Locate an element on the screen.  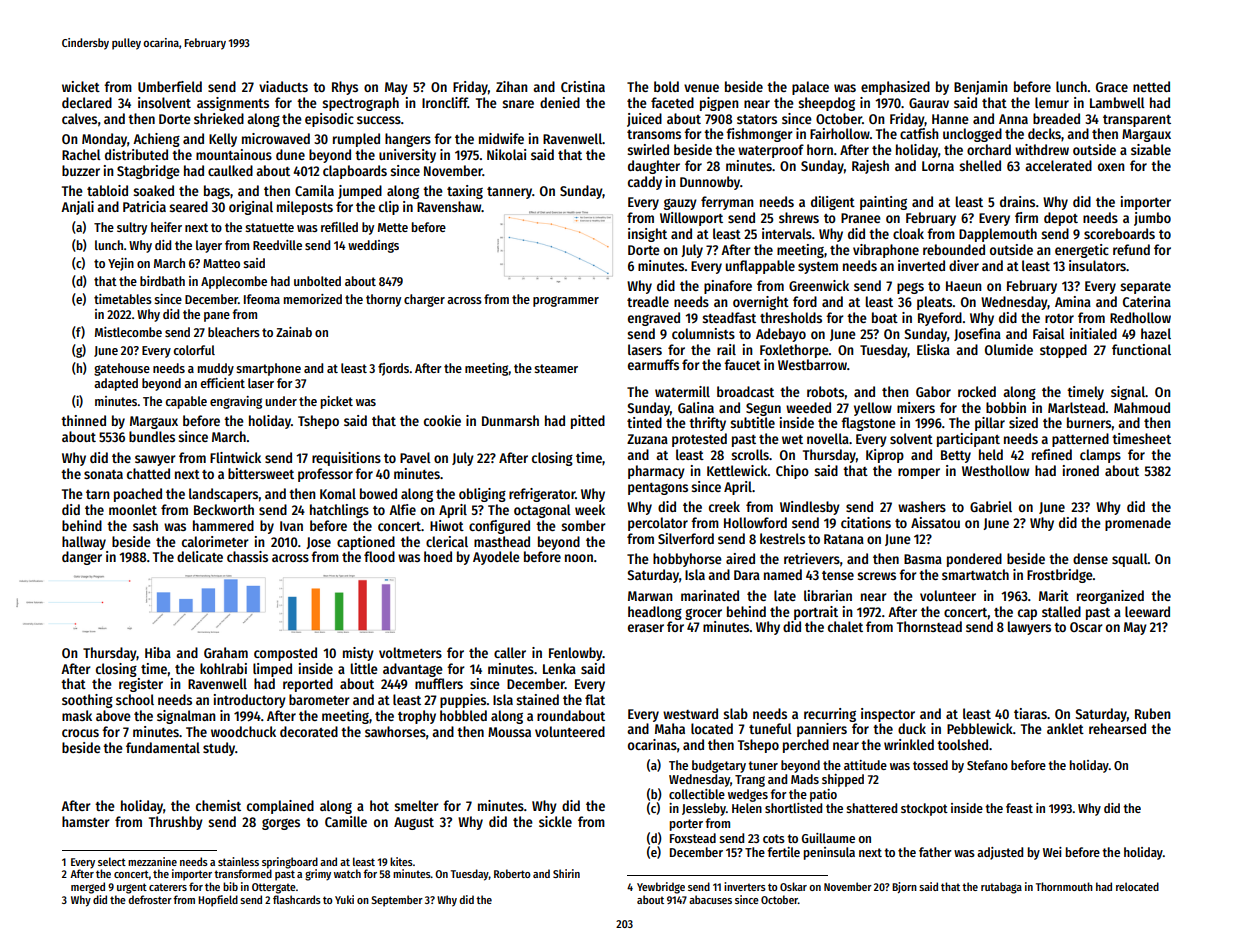
Ottergate is located at coordinates (274, 888).
